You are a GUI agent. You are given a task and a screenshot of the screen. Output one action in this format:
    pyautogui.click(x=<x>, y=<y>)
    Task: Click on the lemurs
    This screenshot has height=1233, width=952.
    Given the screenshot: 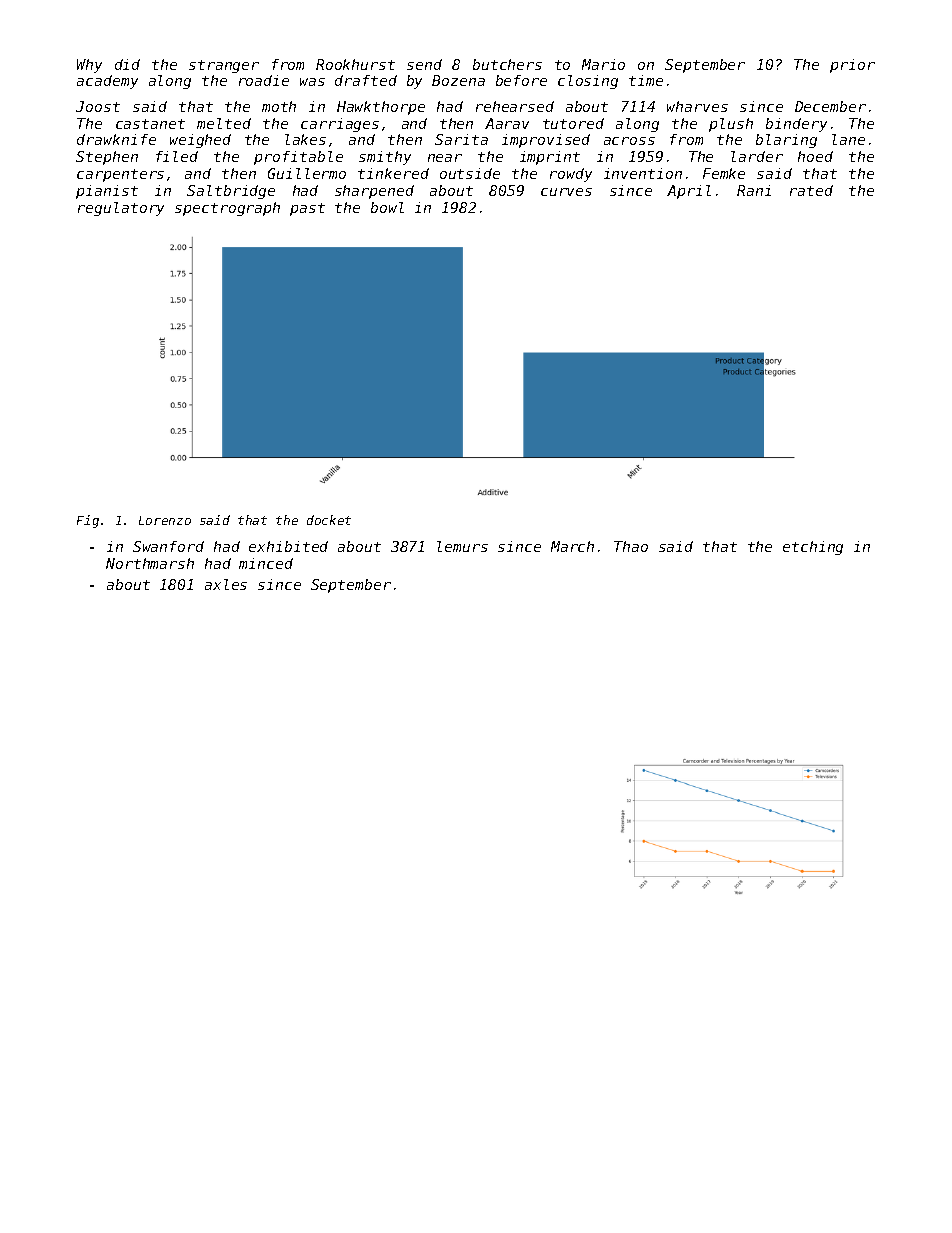 What is the action you would take?
    pyautogui.click(x=462, y=546)
